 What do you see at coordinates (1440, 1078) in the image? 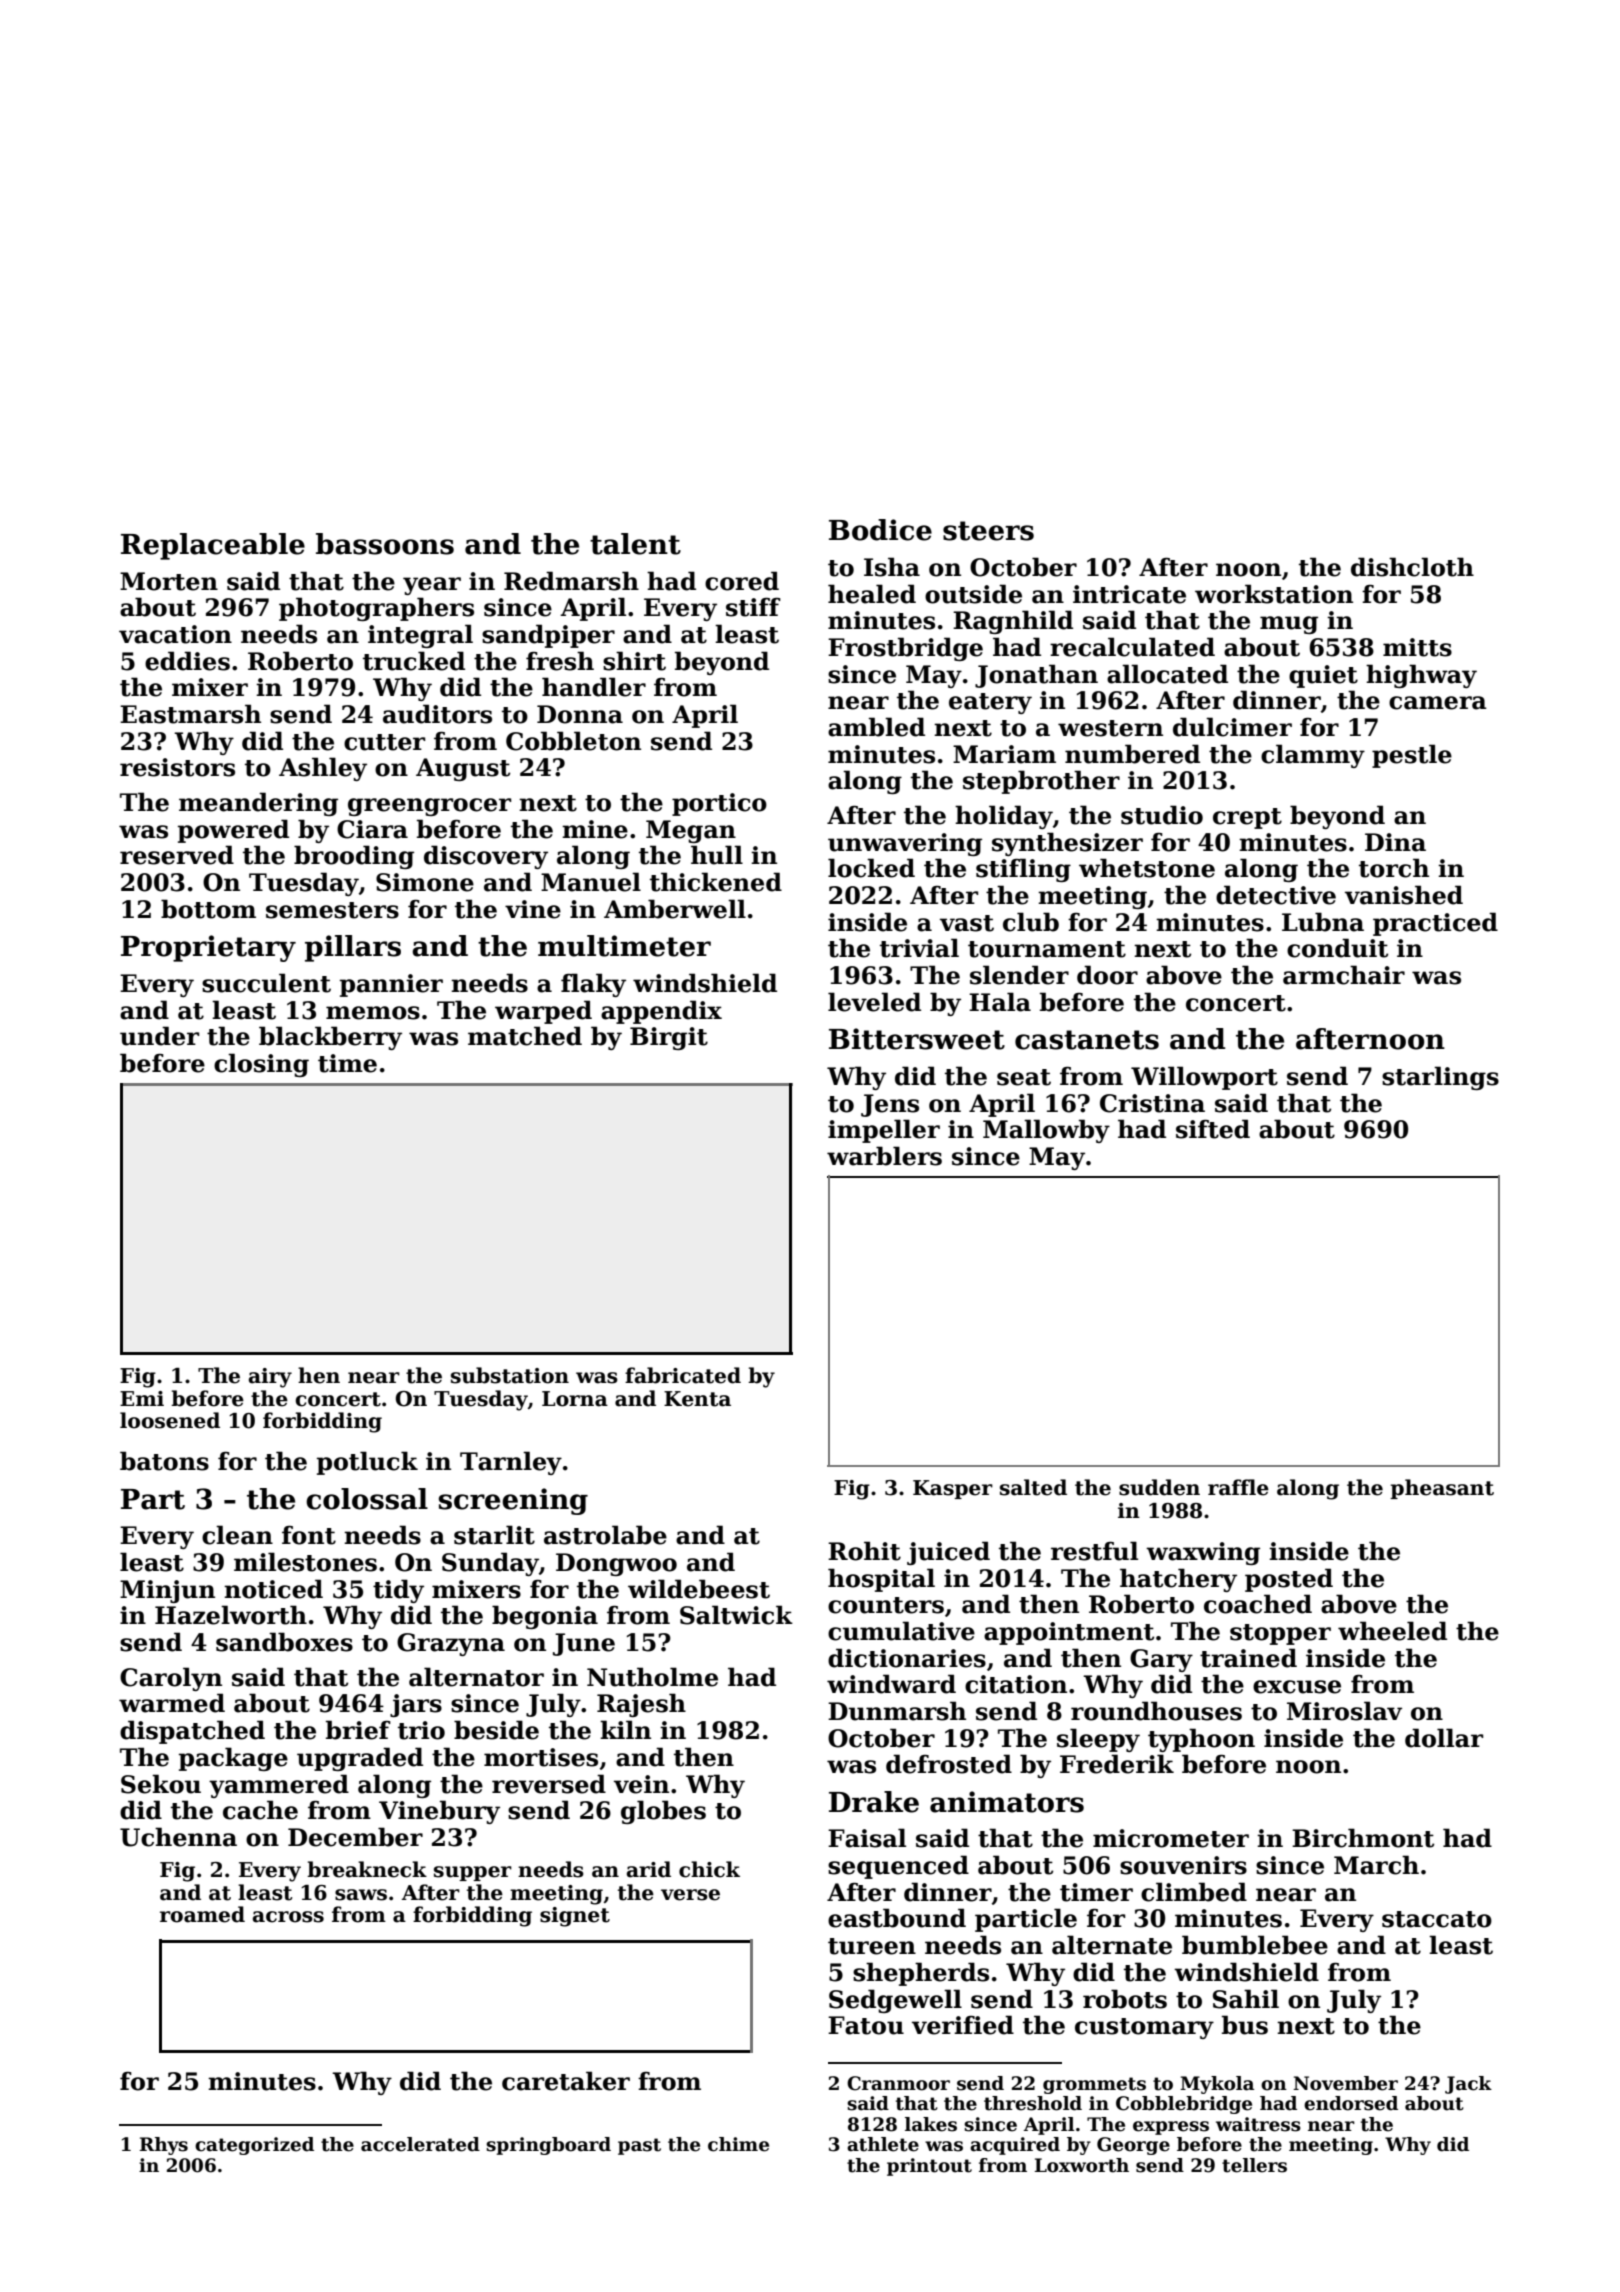
I see `starlings` at bounding box center [1440, 1078].
